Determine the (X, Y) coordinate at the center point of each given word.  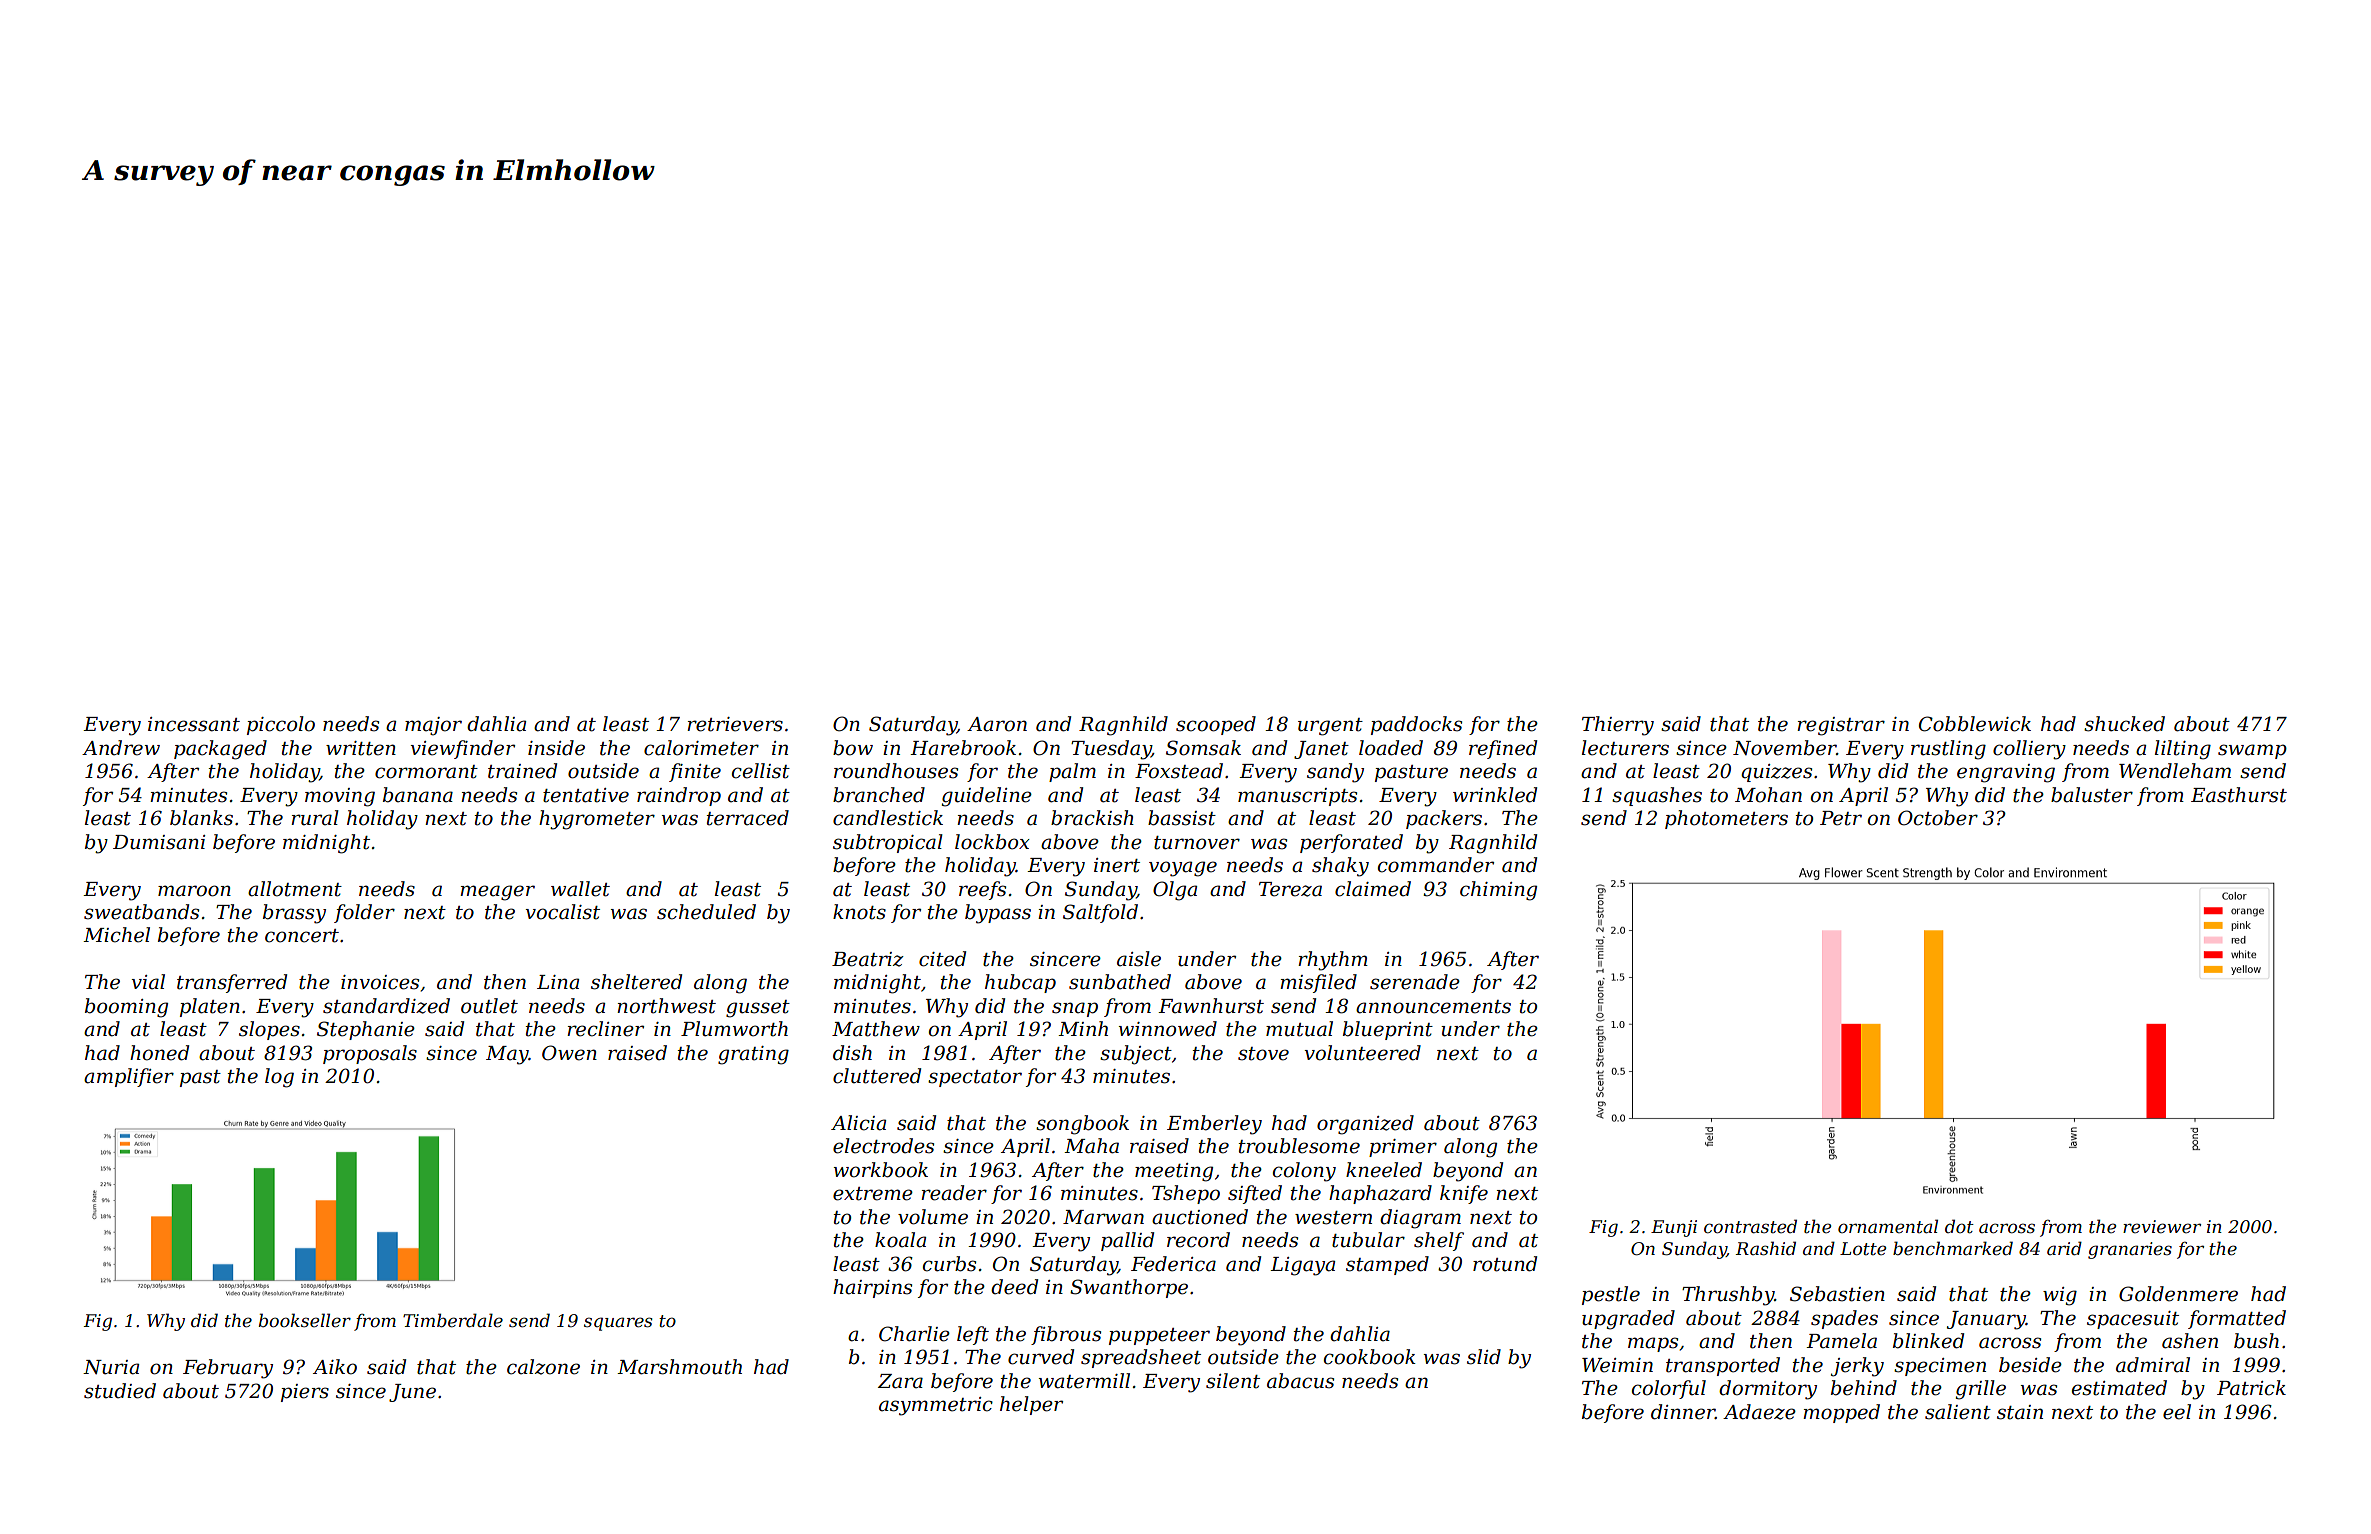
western (1333, 1218)
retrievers (735, 724)
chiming (1498, 891)
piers (305, 1393)
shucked (2124, 724)
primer (1403, 1148)
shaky (1340, 867)
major (433, 726)
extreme (873, 1194)
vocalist (562, 912)
